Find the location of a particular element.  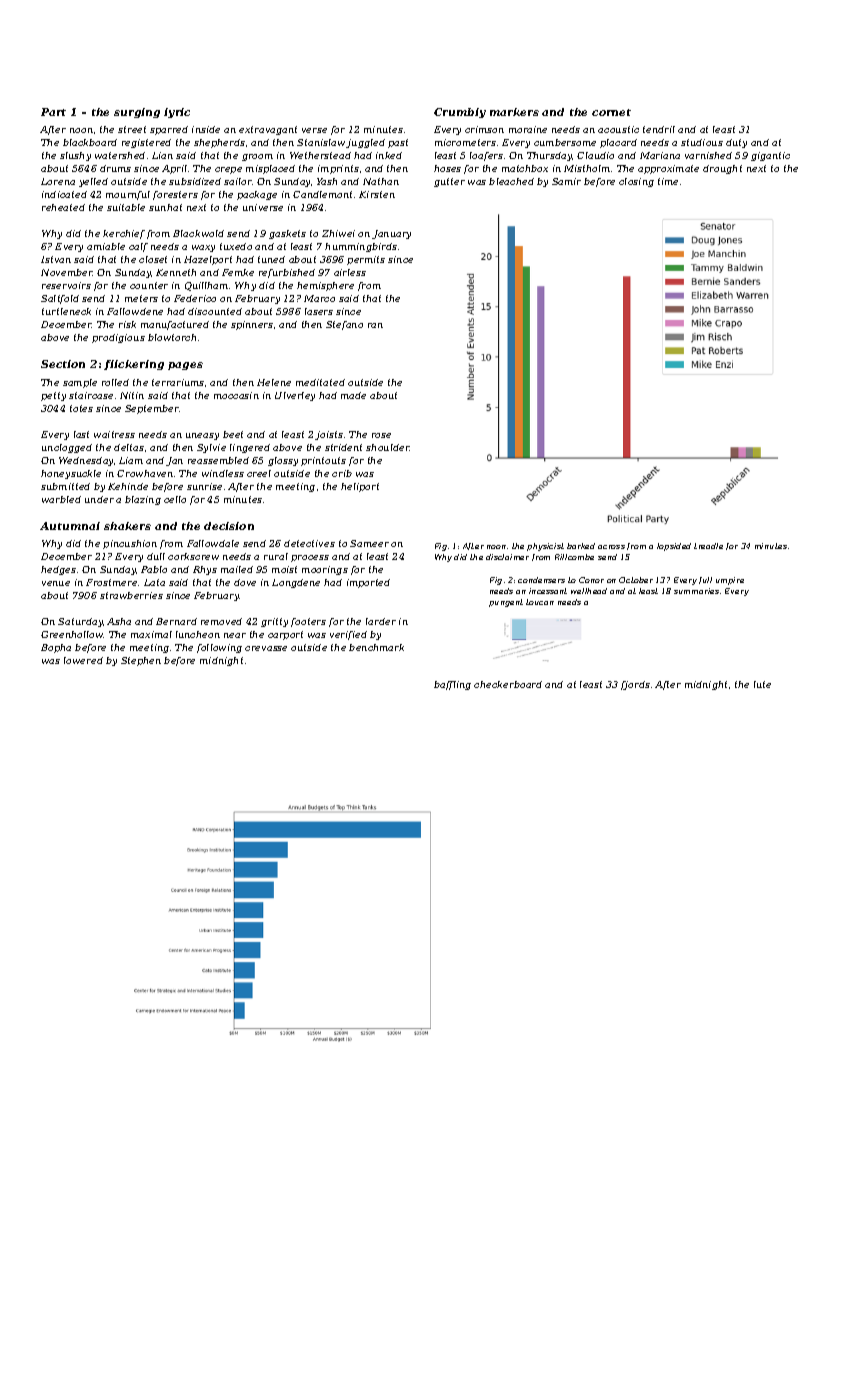

permits is located at coordinates (366, 260).
